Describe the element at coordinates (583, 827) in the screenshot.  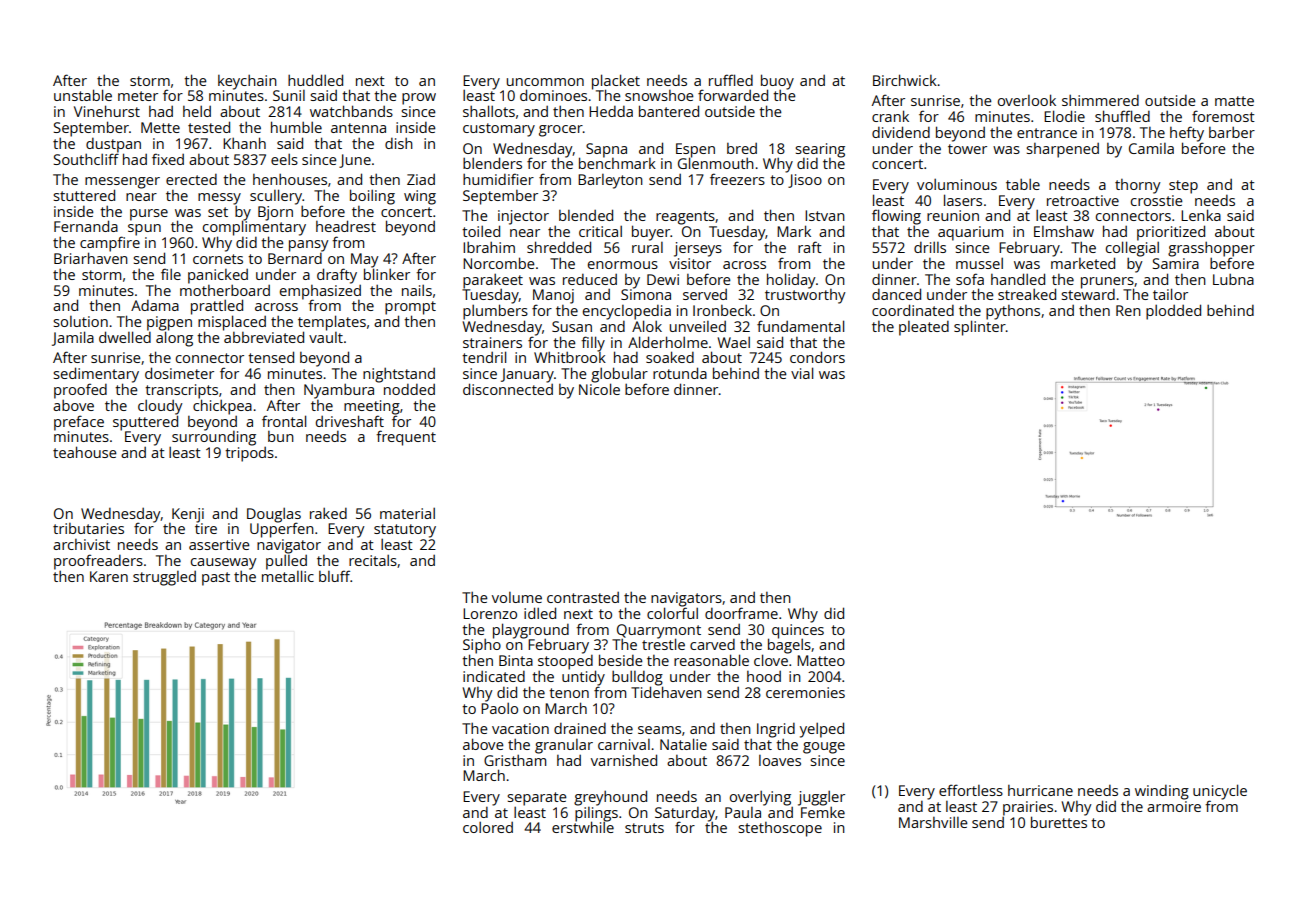
I see `erstwhile` at that location.
